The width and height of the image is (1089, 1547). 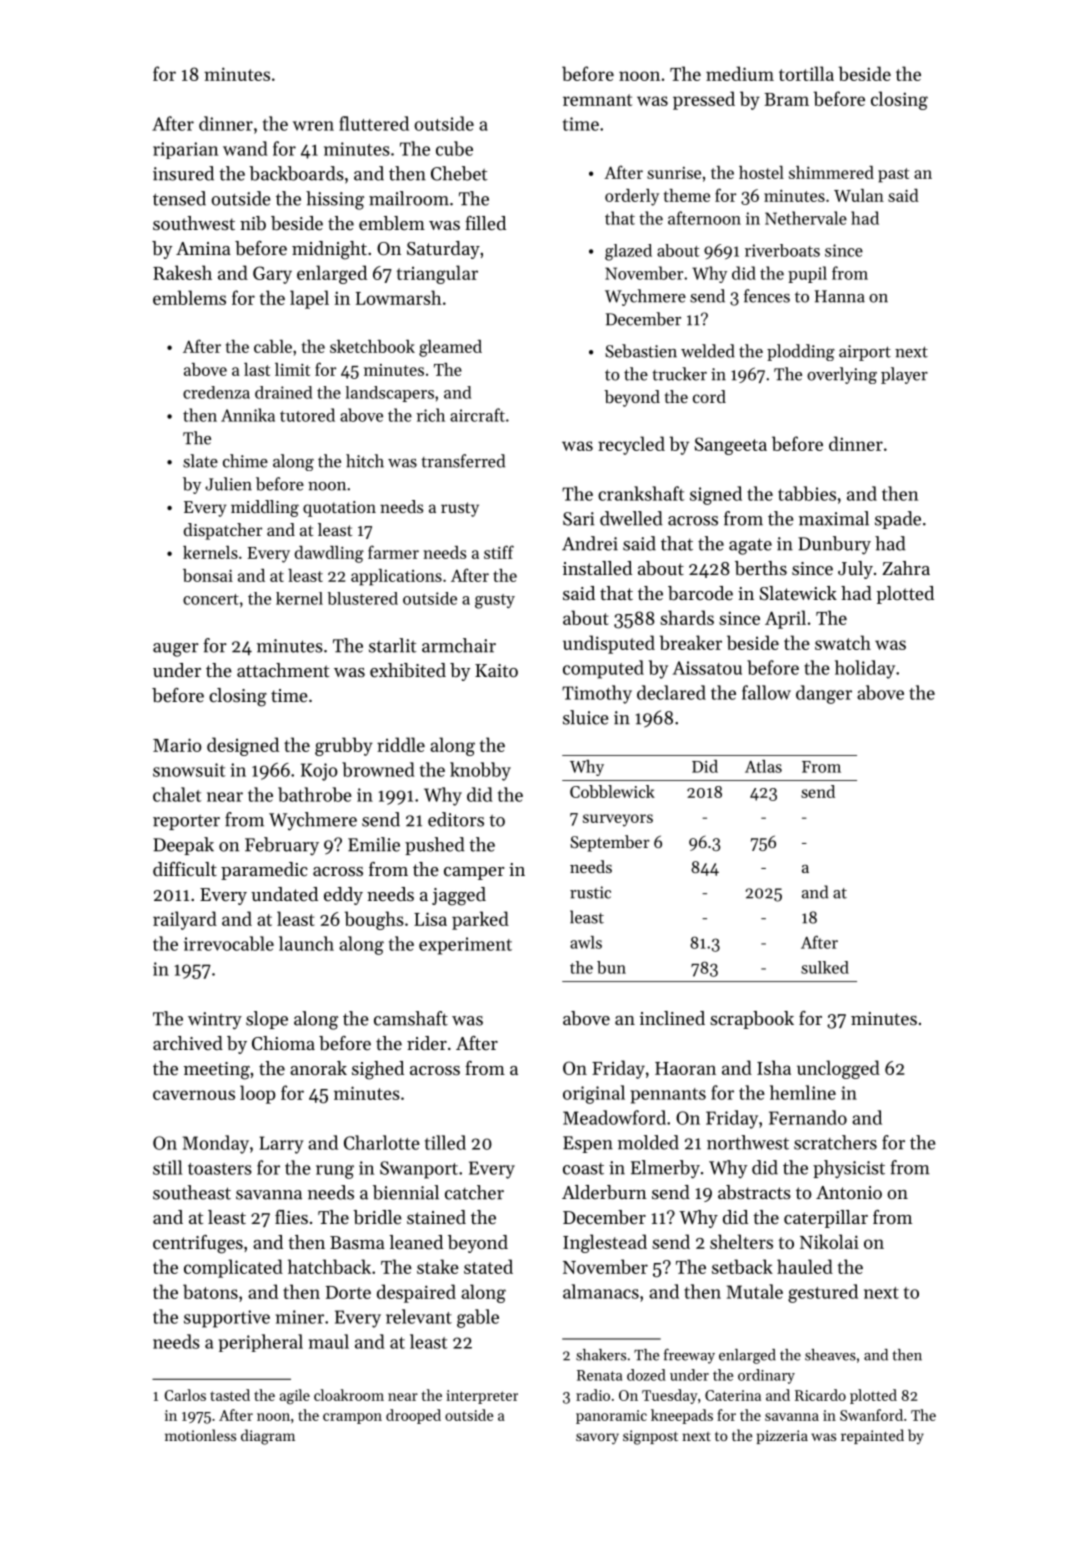 What do you see at coordinates (427, 1043) in the image?
I see `rider` at bounding box center [427, 1043].
